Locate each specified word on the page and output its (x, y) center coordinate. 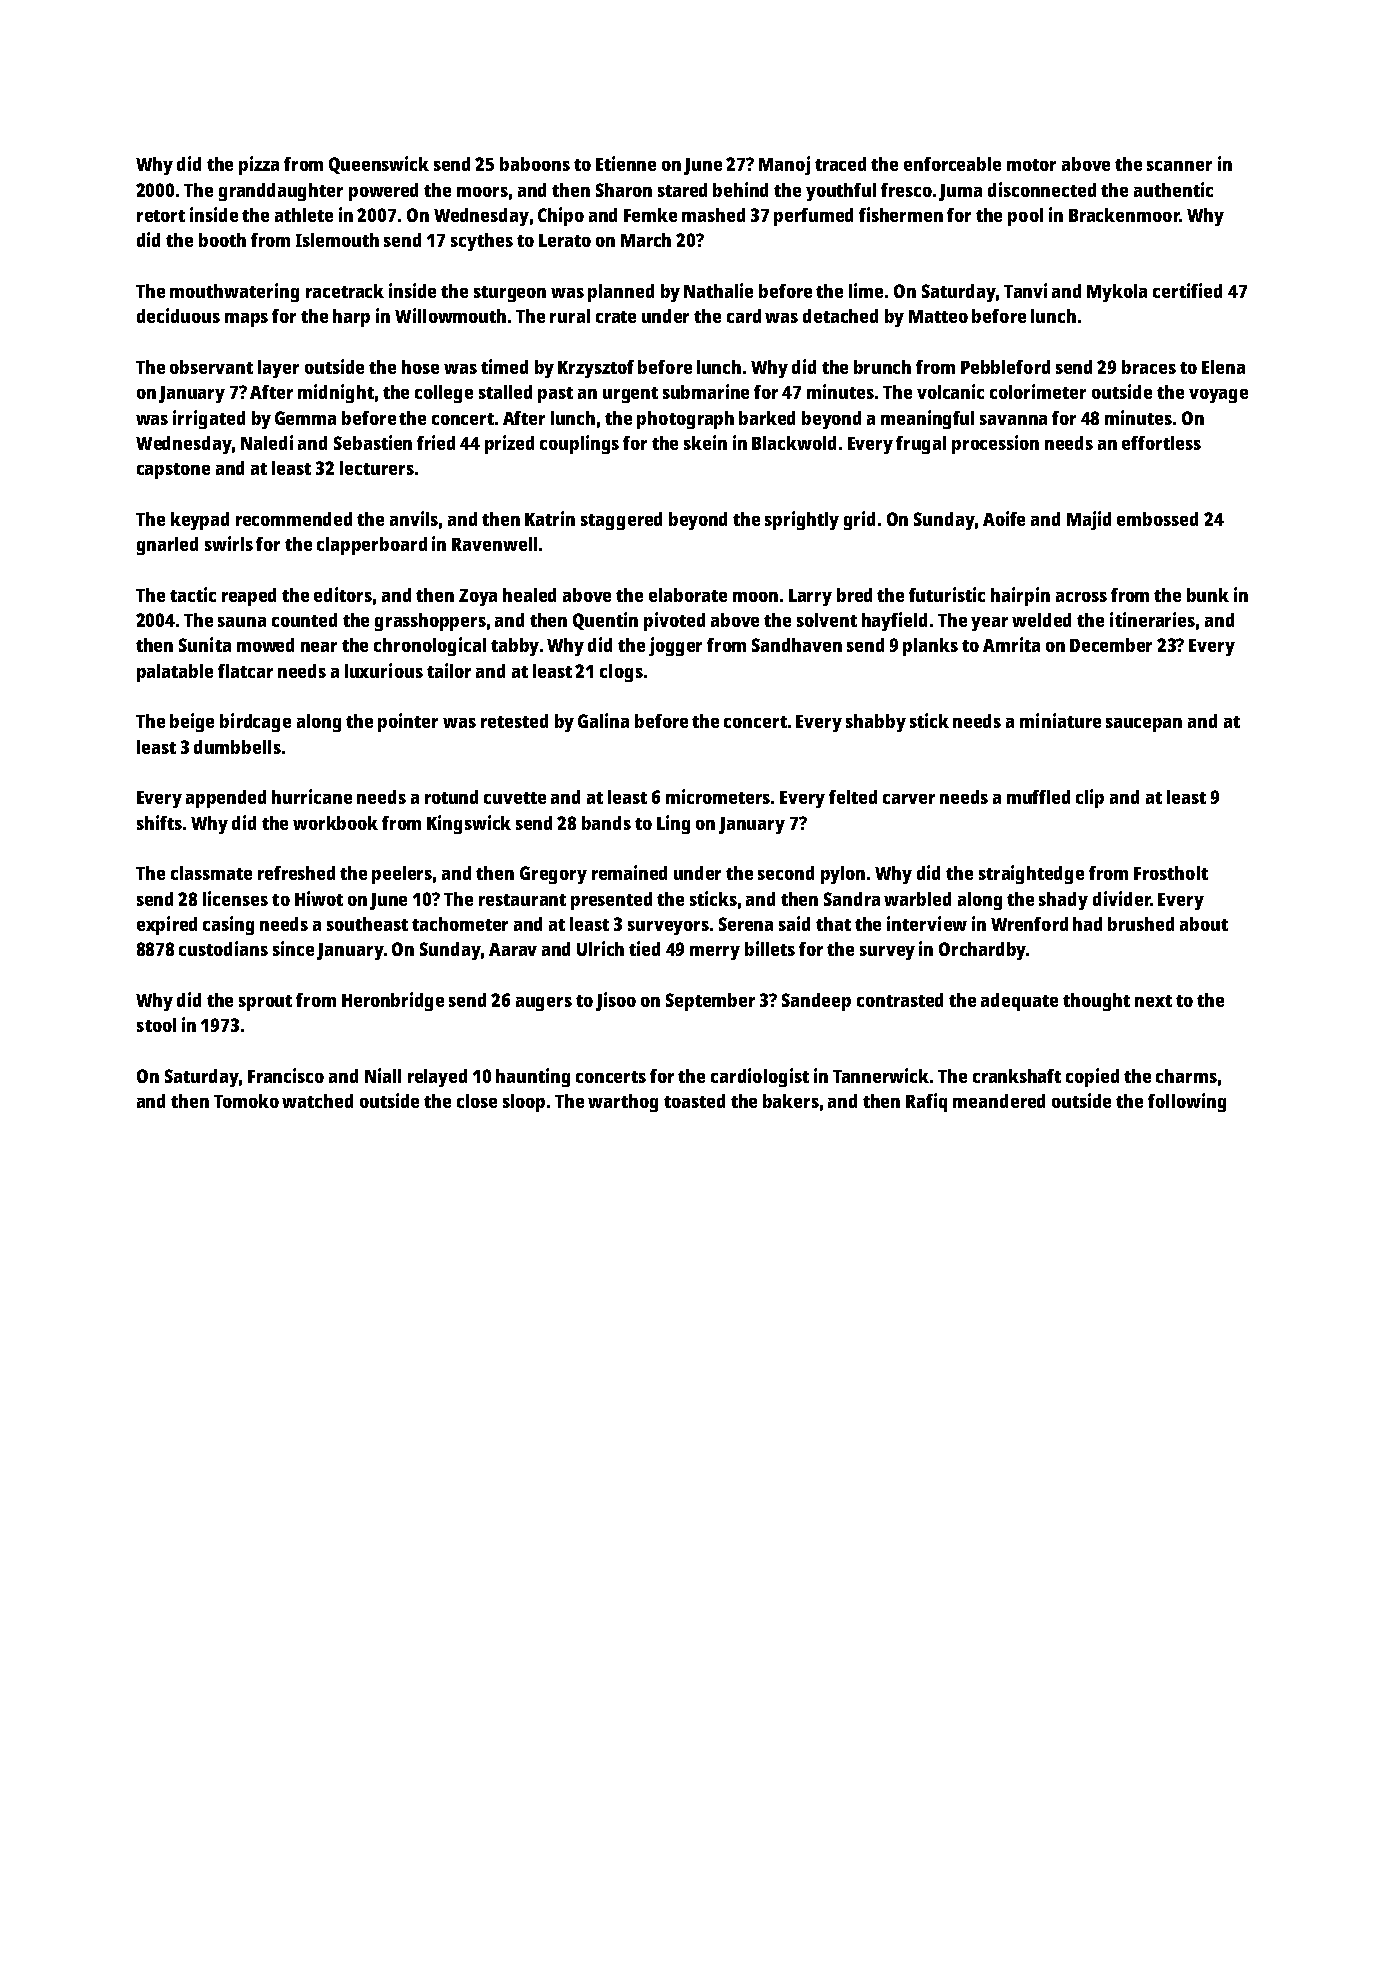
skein (705, 442)
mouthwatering (234, 292)
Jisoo (616, 1001)
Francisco (286, 1075)
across (1081, 597)
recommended (294, 519)
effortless (1161, 443)
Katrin (550, 518)
